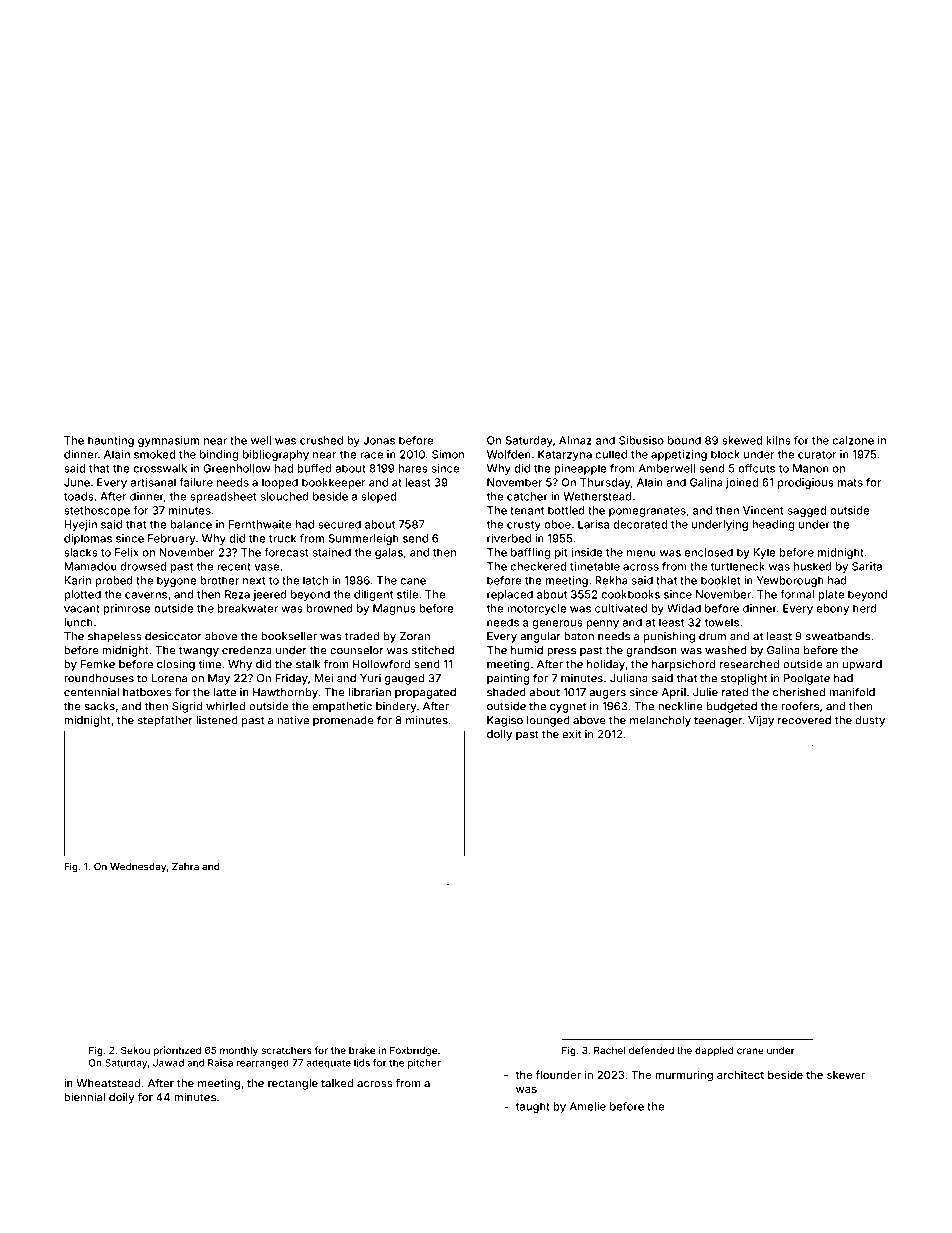  I want to click on galas, so click(389, 553).
